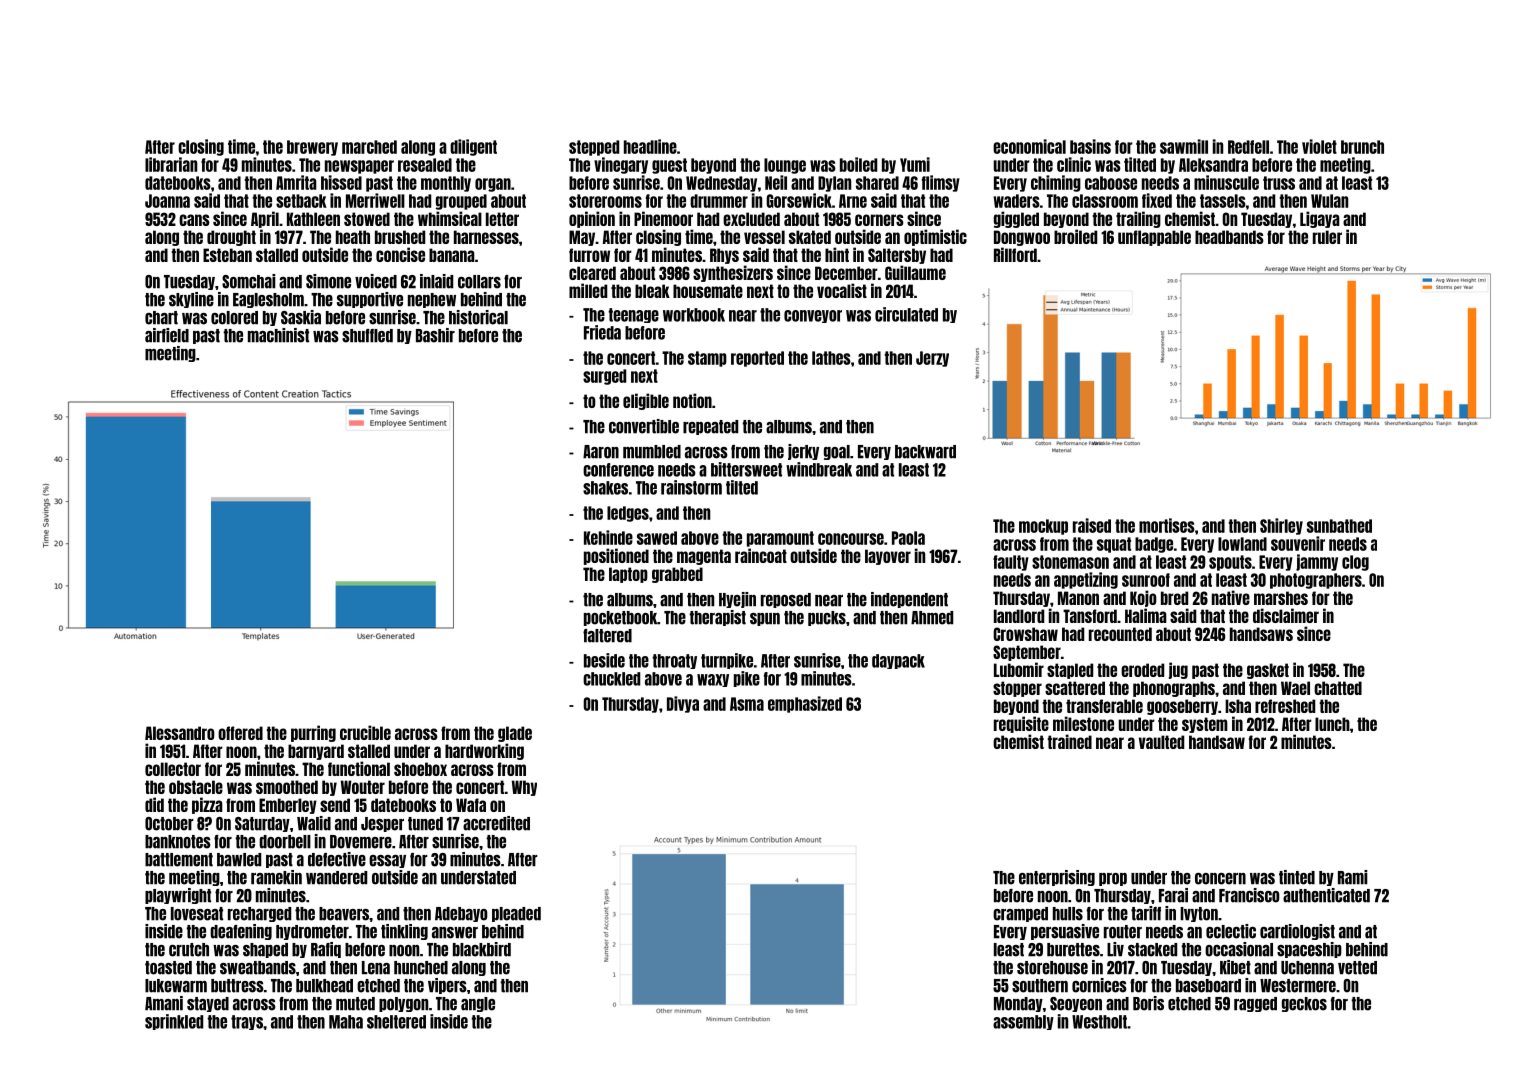 The width and height of the page is (1538, 1088). I want to click on pleaded, so click(516, 914).
